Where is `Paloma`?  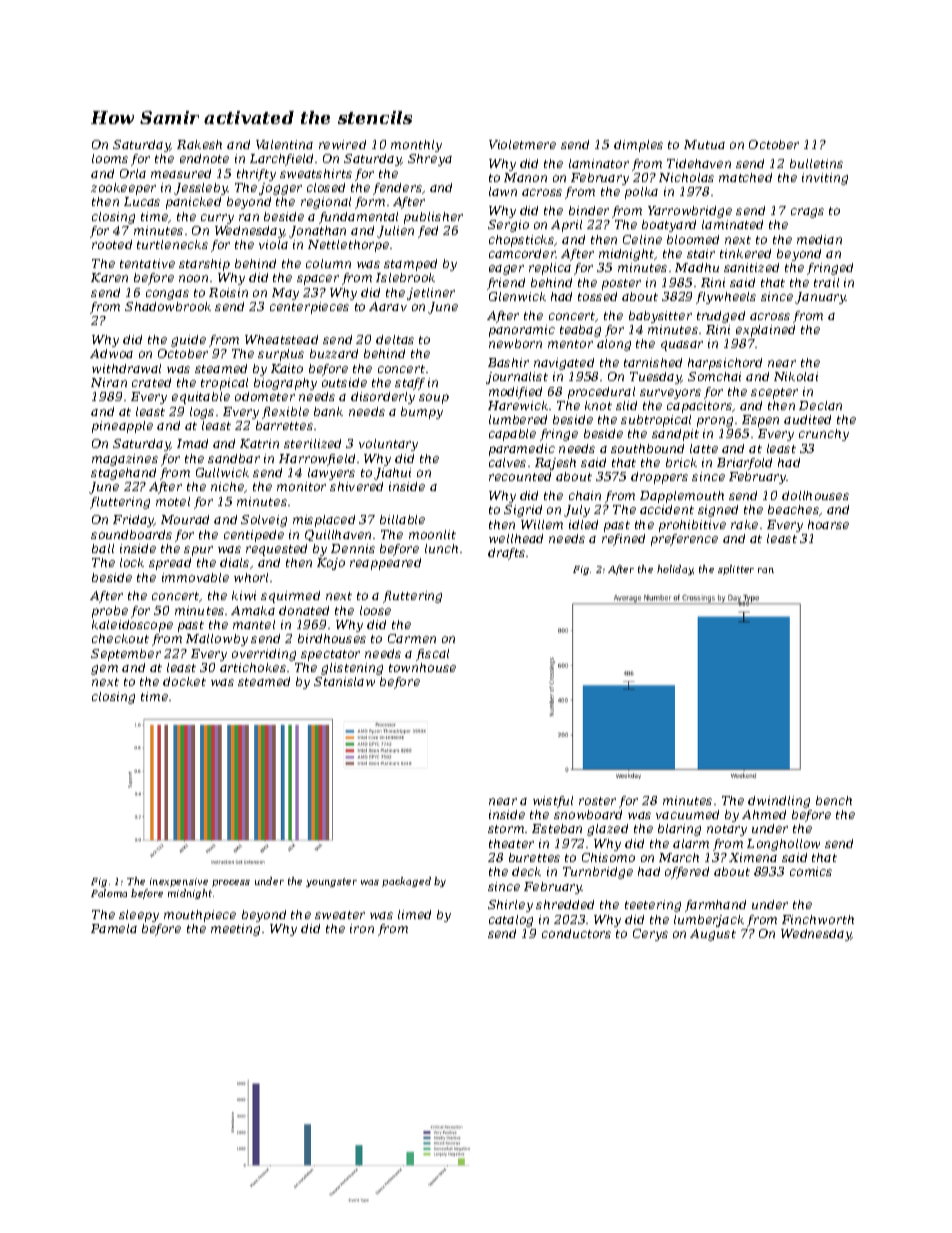 Paloma is located at coordinates (109, 893).
